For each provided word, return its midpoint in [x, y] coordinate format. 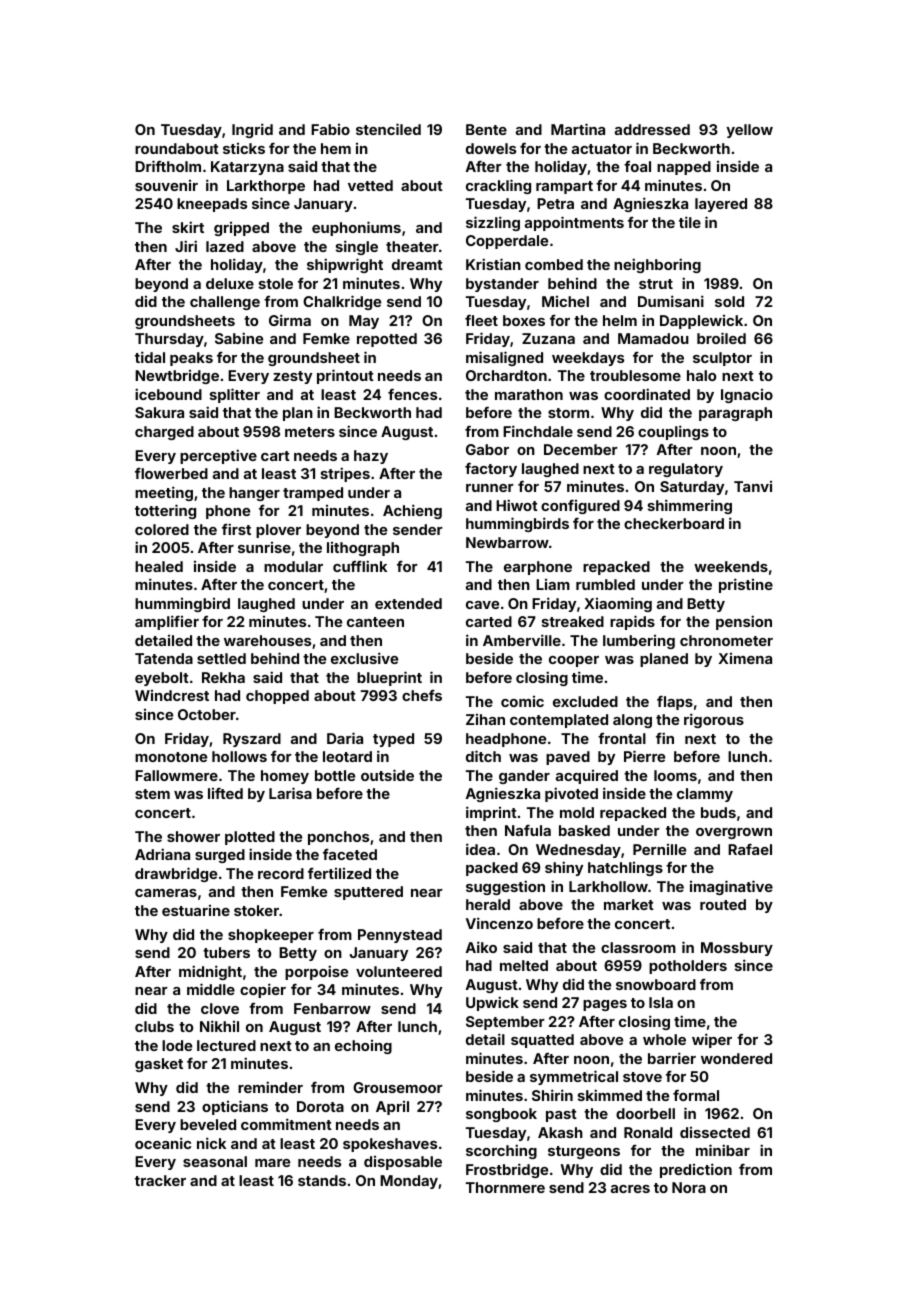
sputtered [368, 893]
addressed [652, 129]
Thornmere [505, 1187]
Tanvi [753, 486]
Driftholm [168, 166]
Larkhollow [608, 886]
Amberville [522, 640]
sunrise [264, 547]
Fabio [330, 129]
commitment [286, 1124]
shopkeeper [271, 936]
